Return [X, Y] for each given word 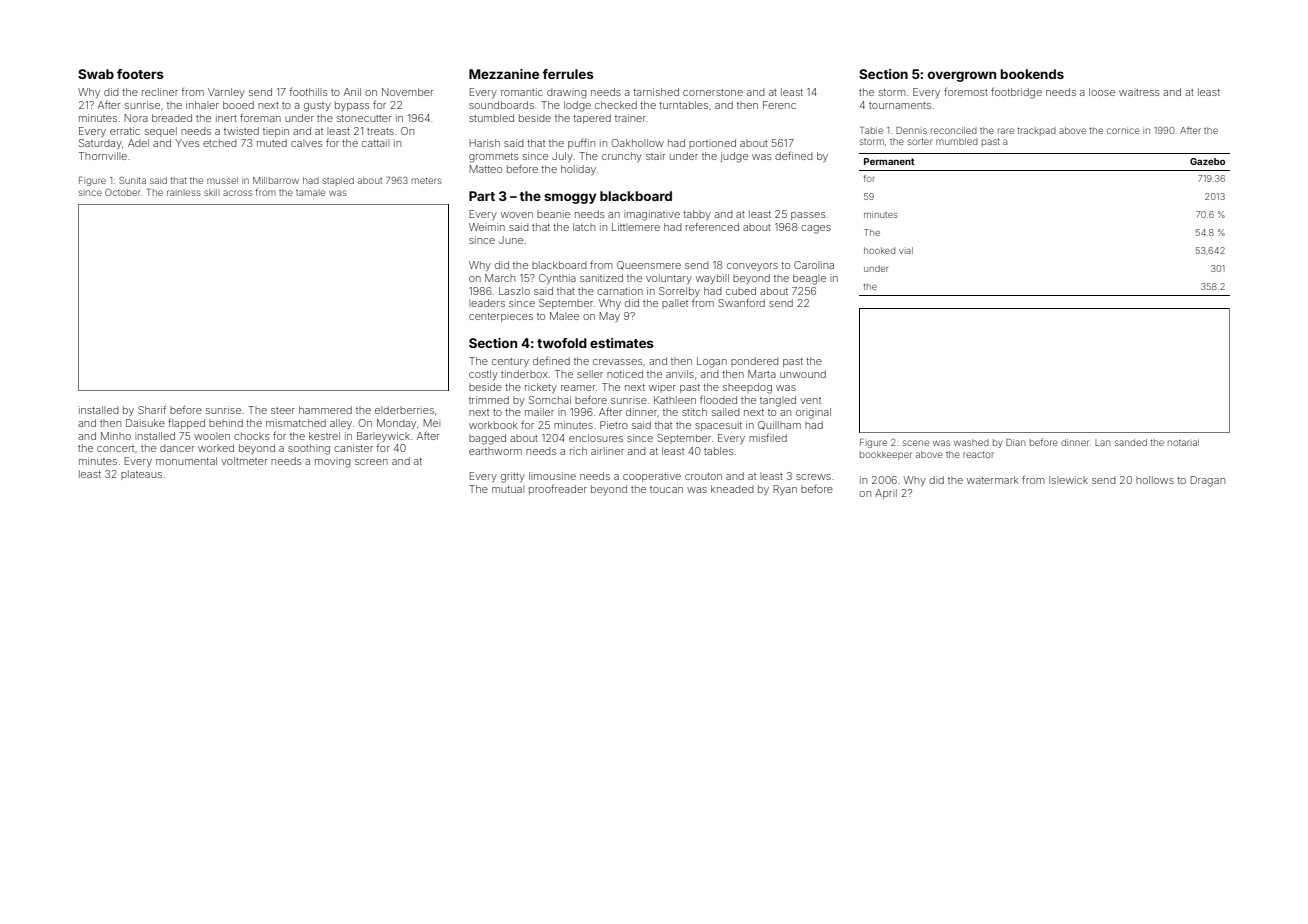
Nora [136, 118]
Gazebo [1207, 161]
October [123, 192]
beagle [809, 279]
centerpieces [501, 317]
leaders [487, 303]
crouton [703, 476]
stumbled [491, 118]
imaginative [652, 215]
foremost [966, 91]
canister [353, 448]
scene [916, 443]
